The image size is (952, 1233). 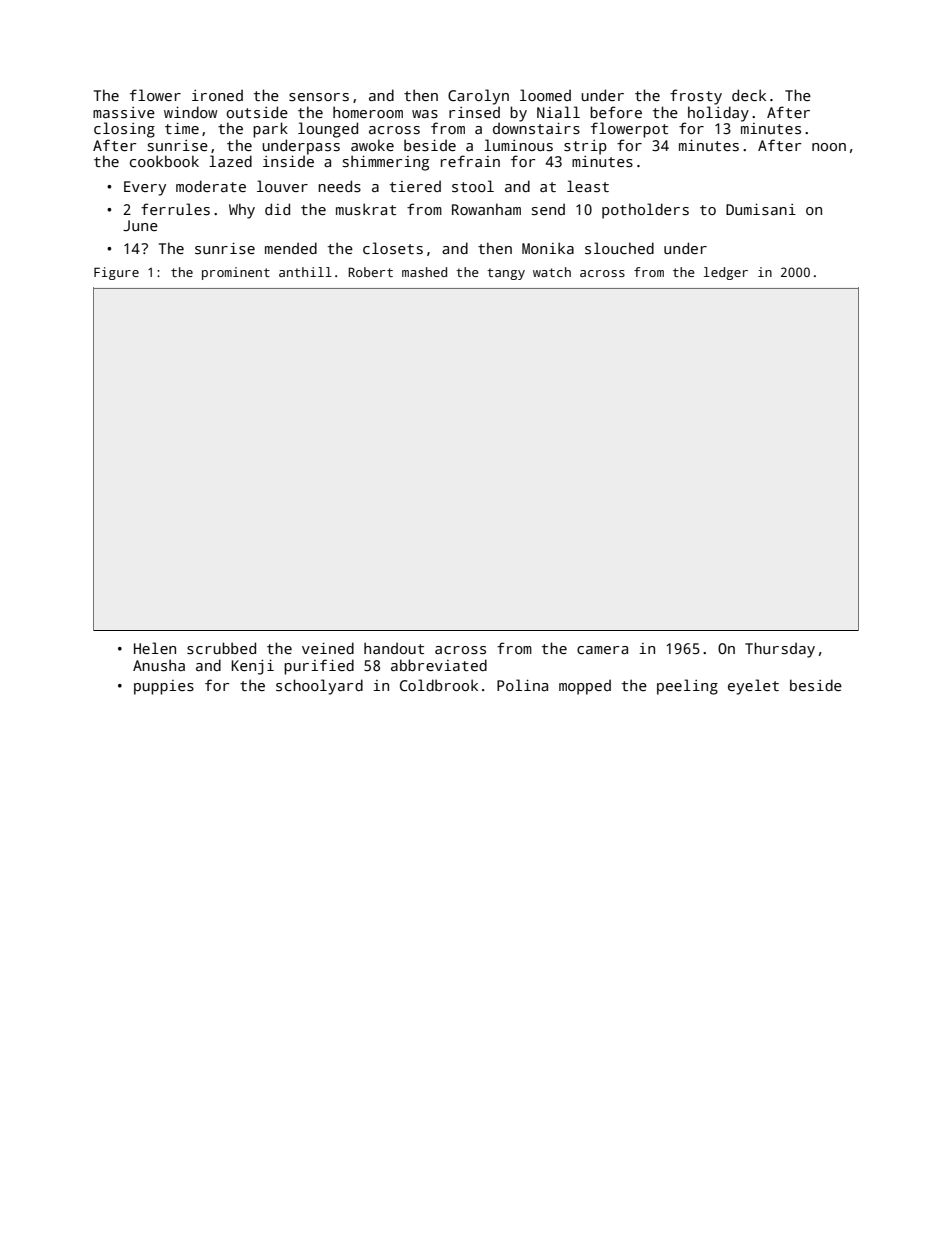 What do you see at coordinates (726, 273) in the screenshot?
I see `ledger` at bounding box center [726, 273].
